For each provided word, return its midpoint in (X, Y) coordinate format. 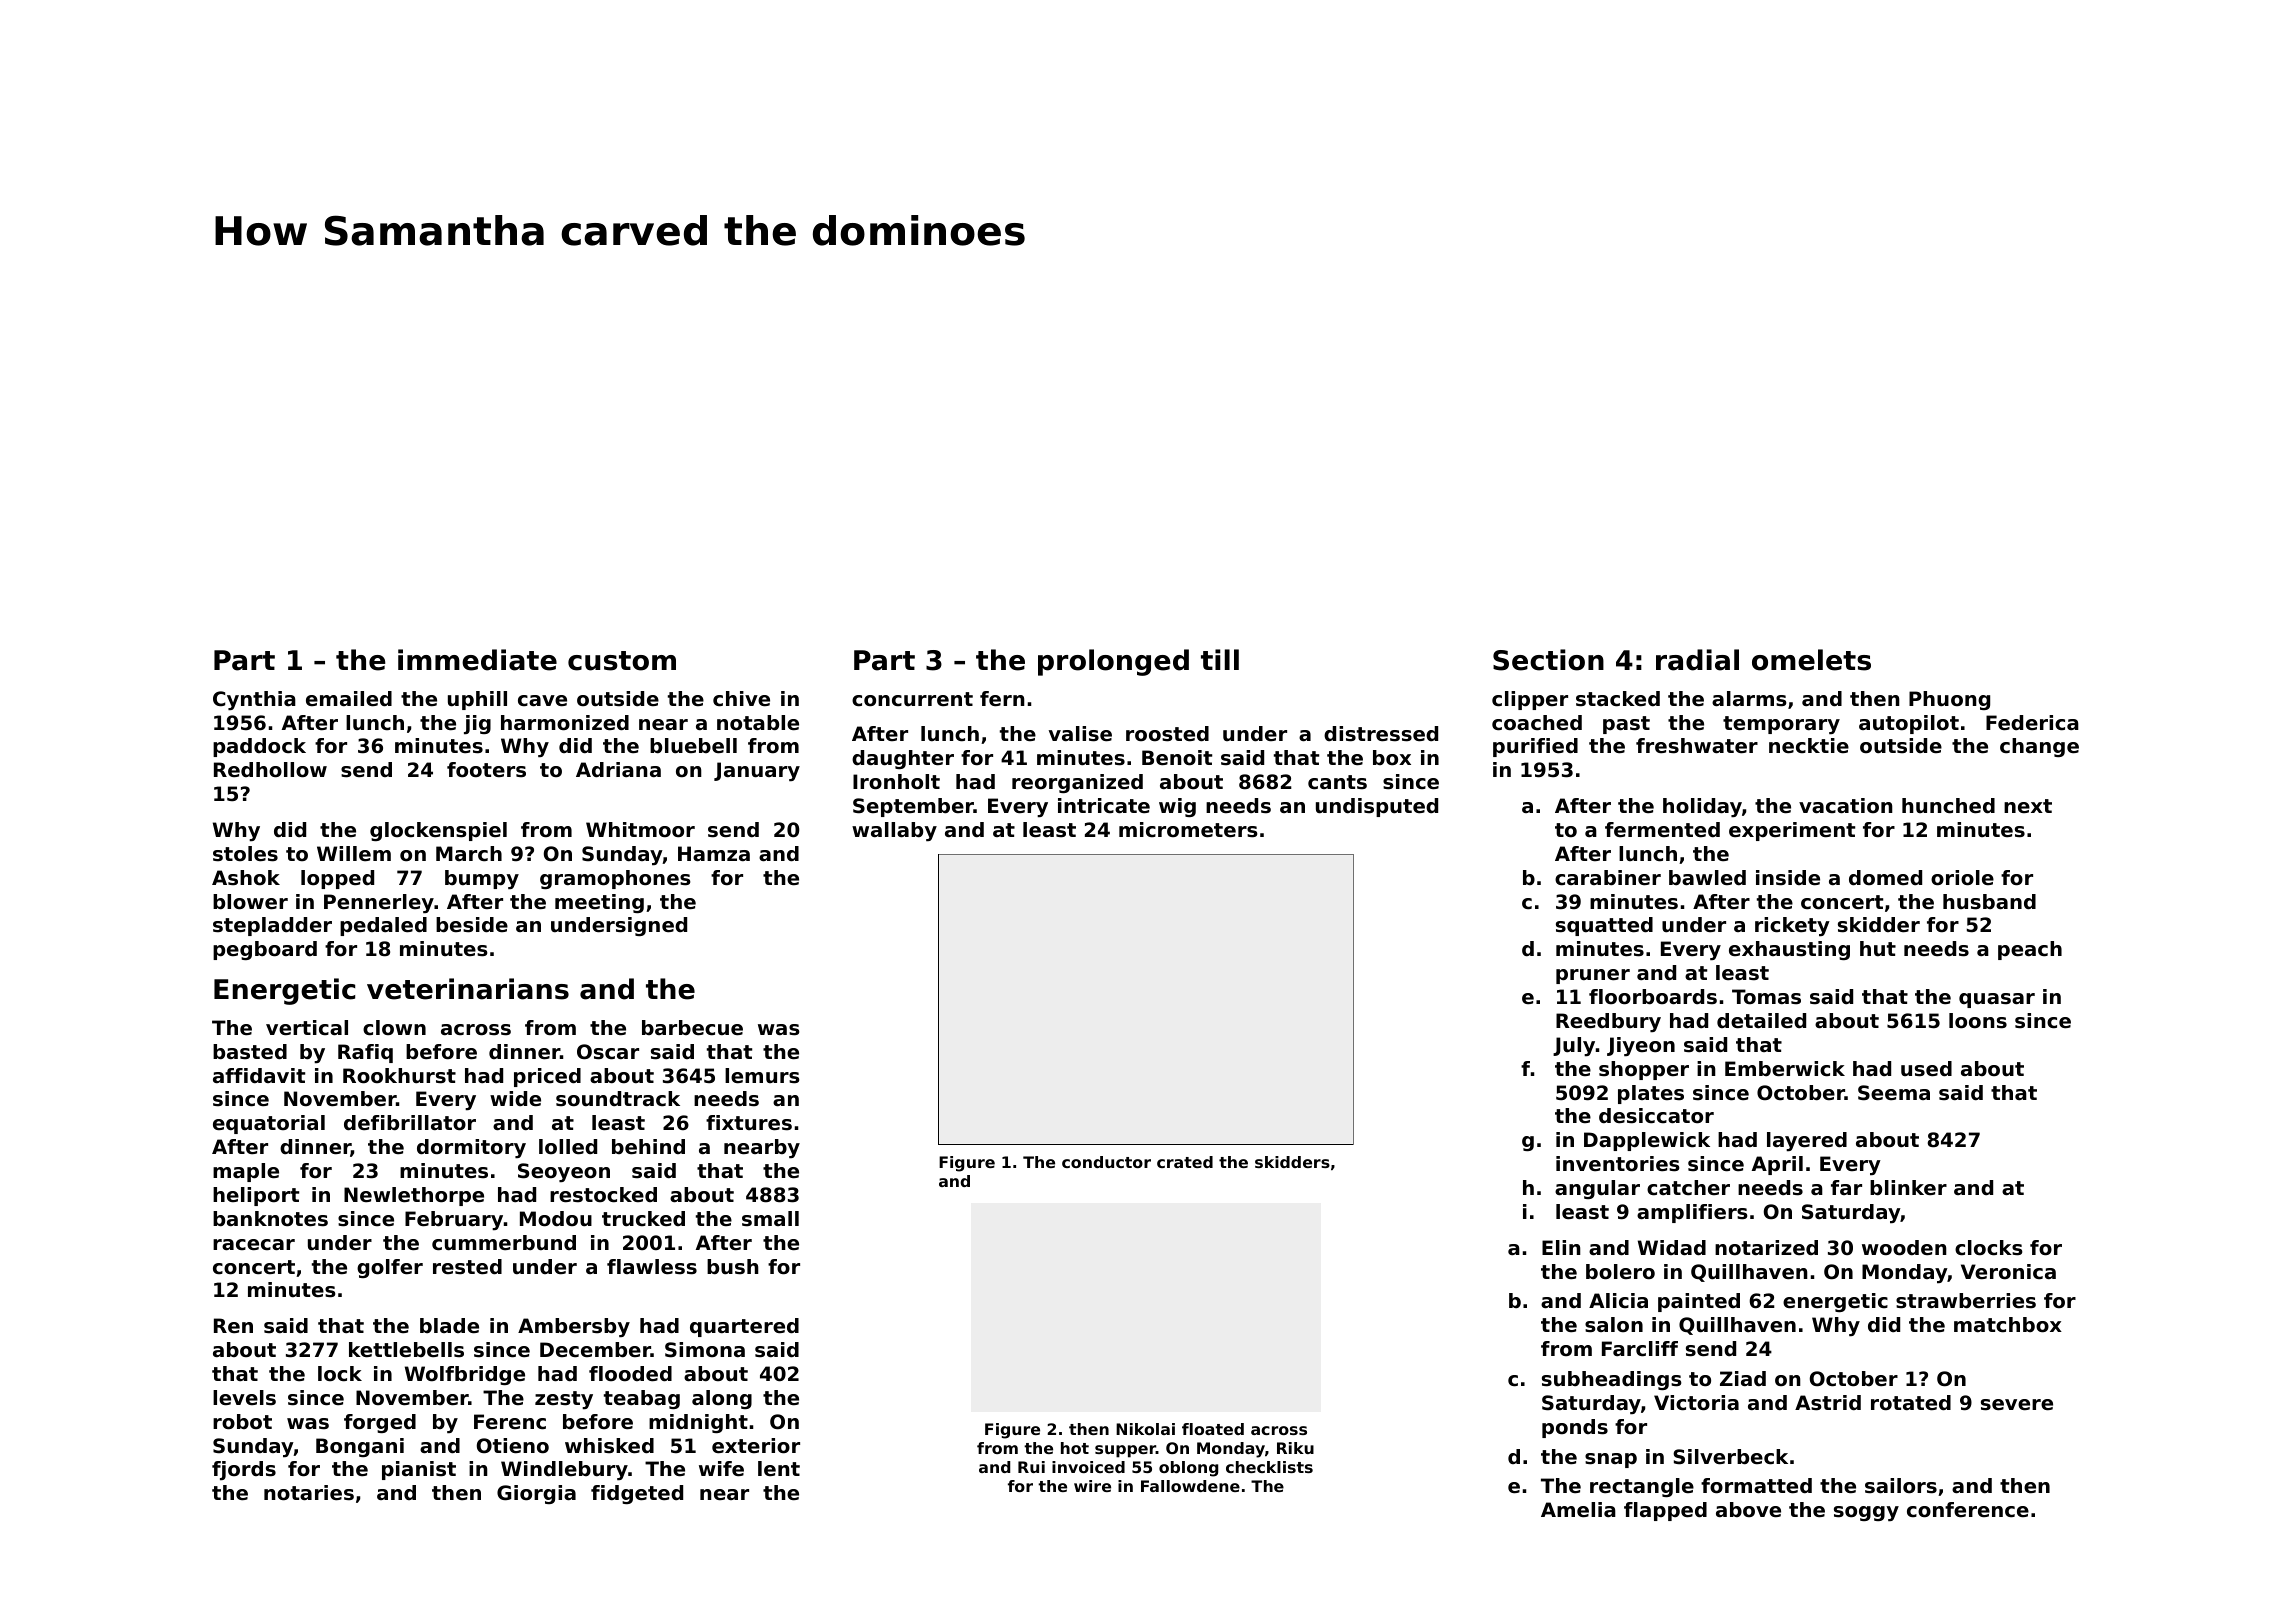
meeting (599, 903)
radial (1697, 660)
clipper (1530, 700)
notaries (309, 1493)
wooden (1904, 1248)
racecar (254, 1245)
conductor (1106, 1162)
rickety (1792, 927)
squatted (1604, 926)
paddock (259, 747)
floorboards (1653, 997)
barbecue (692, 1028)
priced (547, 1077)
